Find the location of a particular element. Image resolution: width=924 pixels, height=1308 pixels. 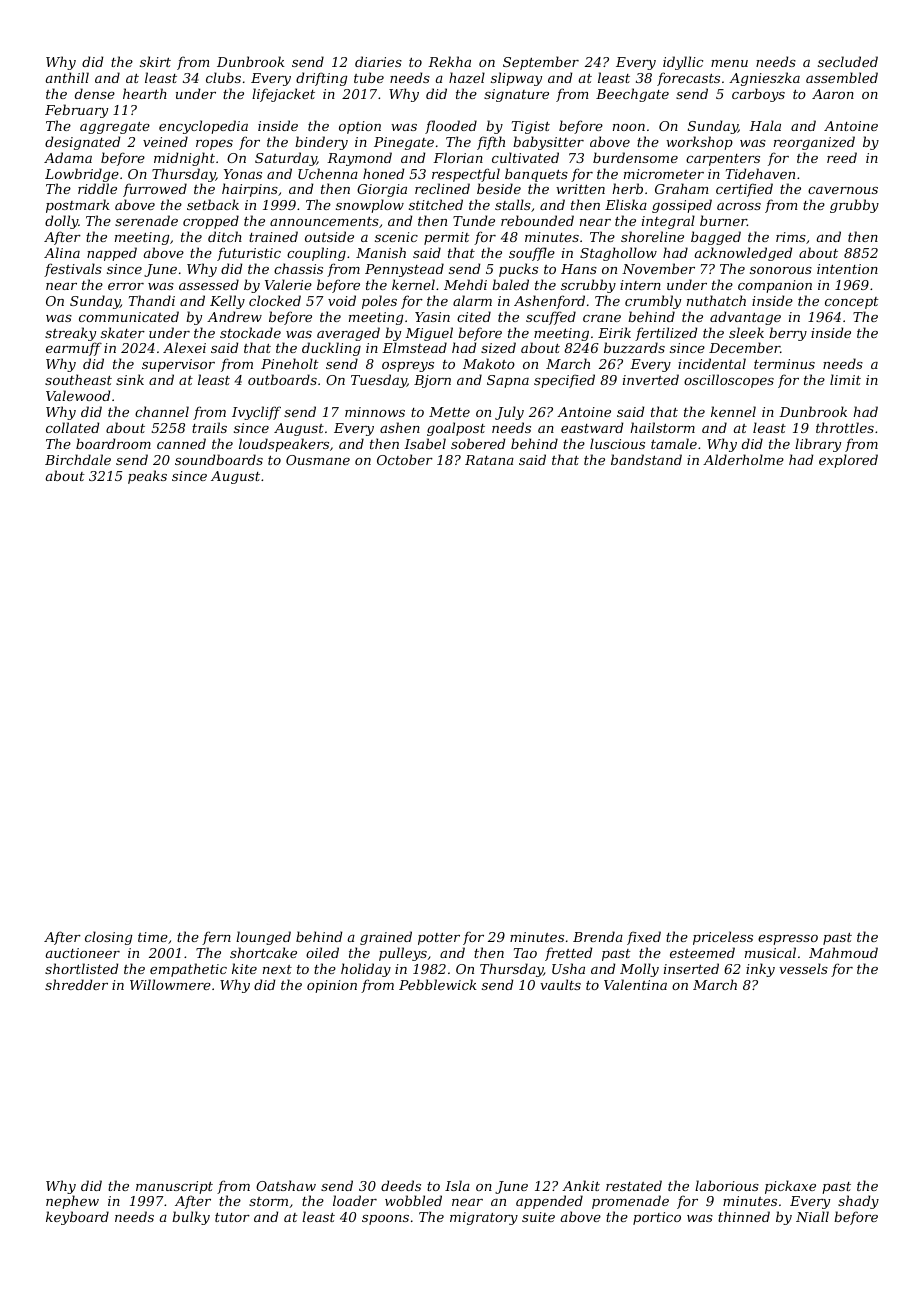

intention is located at coordinates (847, 269).
